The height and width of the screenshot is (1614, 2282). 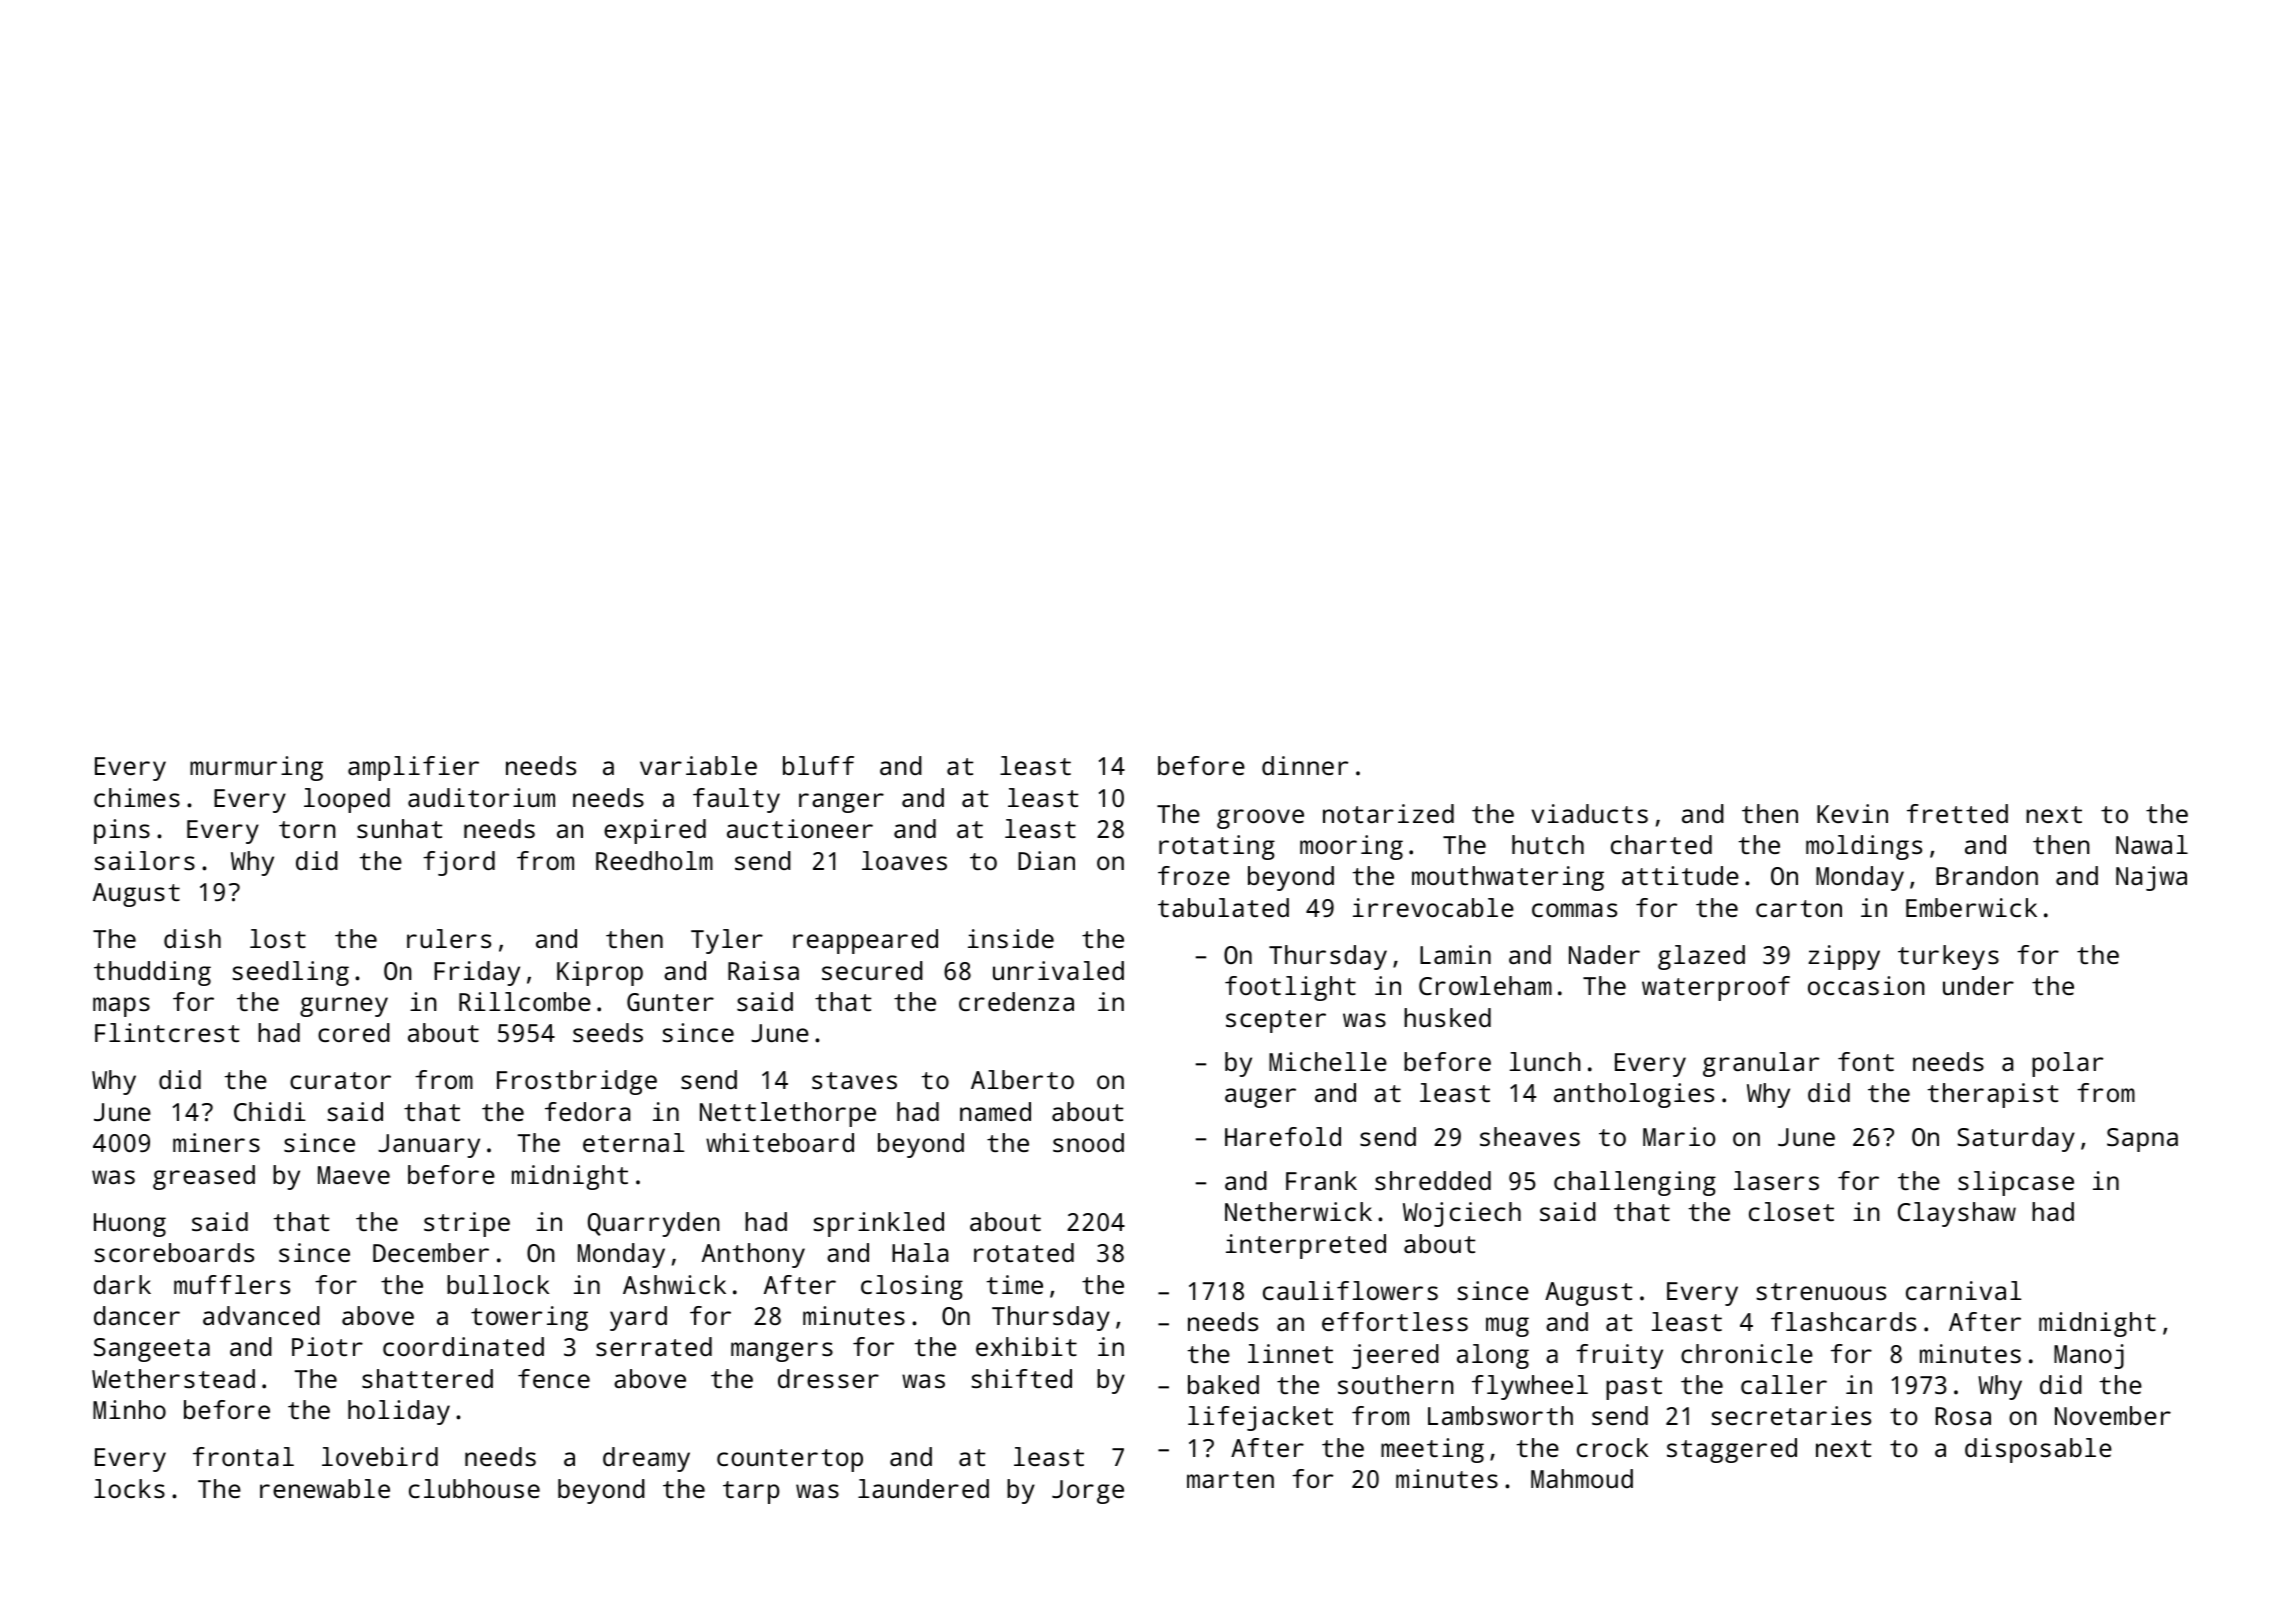 I want to click on lifejacket, so click(x=1260, y=1418).
